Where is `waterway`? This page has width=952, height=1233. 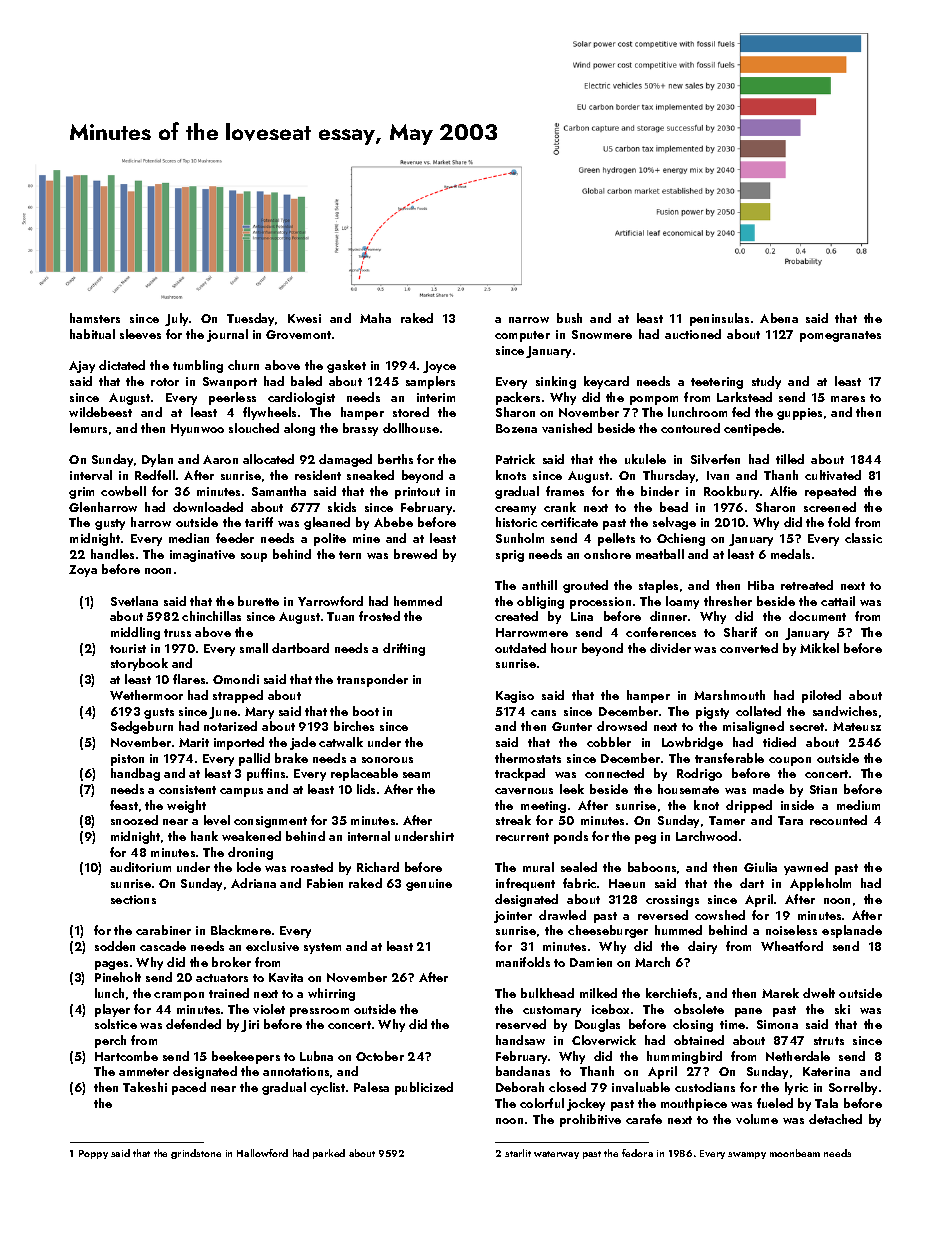 waterway is located at coordinates (556, 1155).
